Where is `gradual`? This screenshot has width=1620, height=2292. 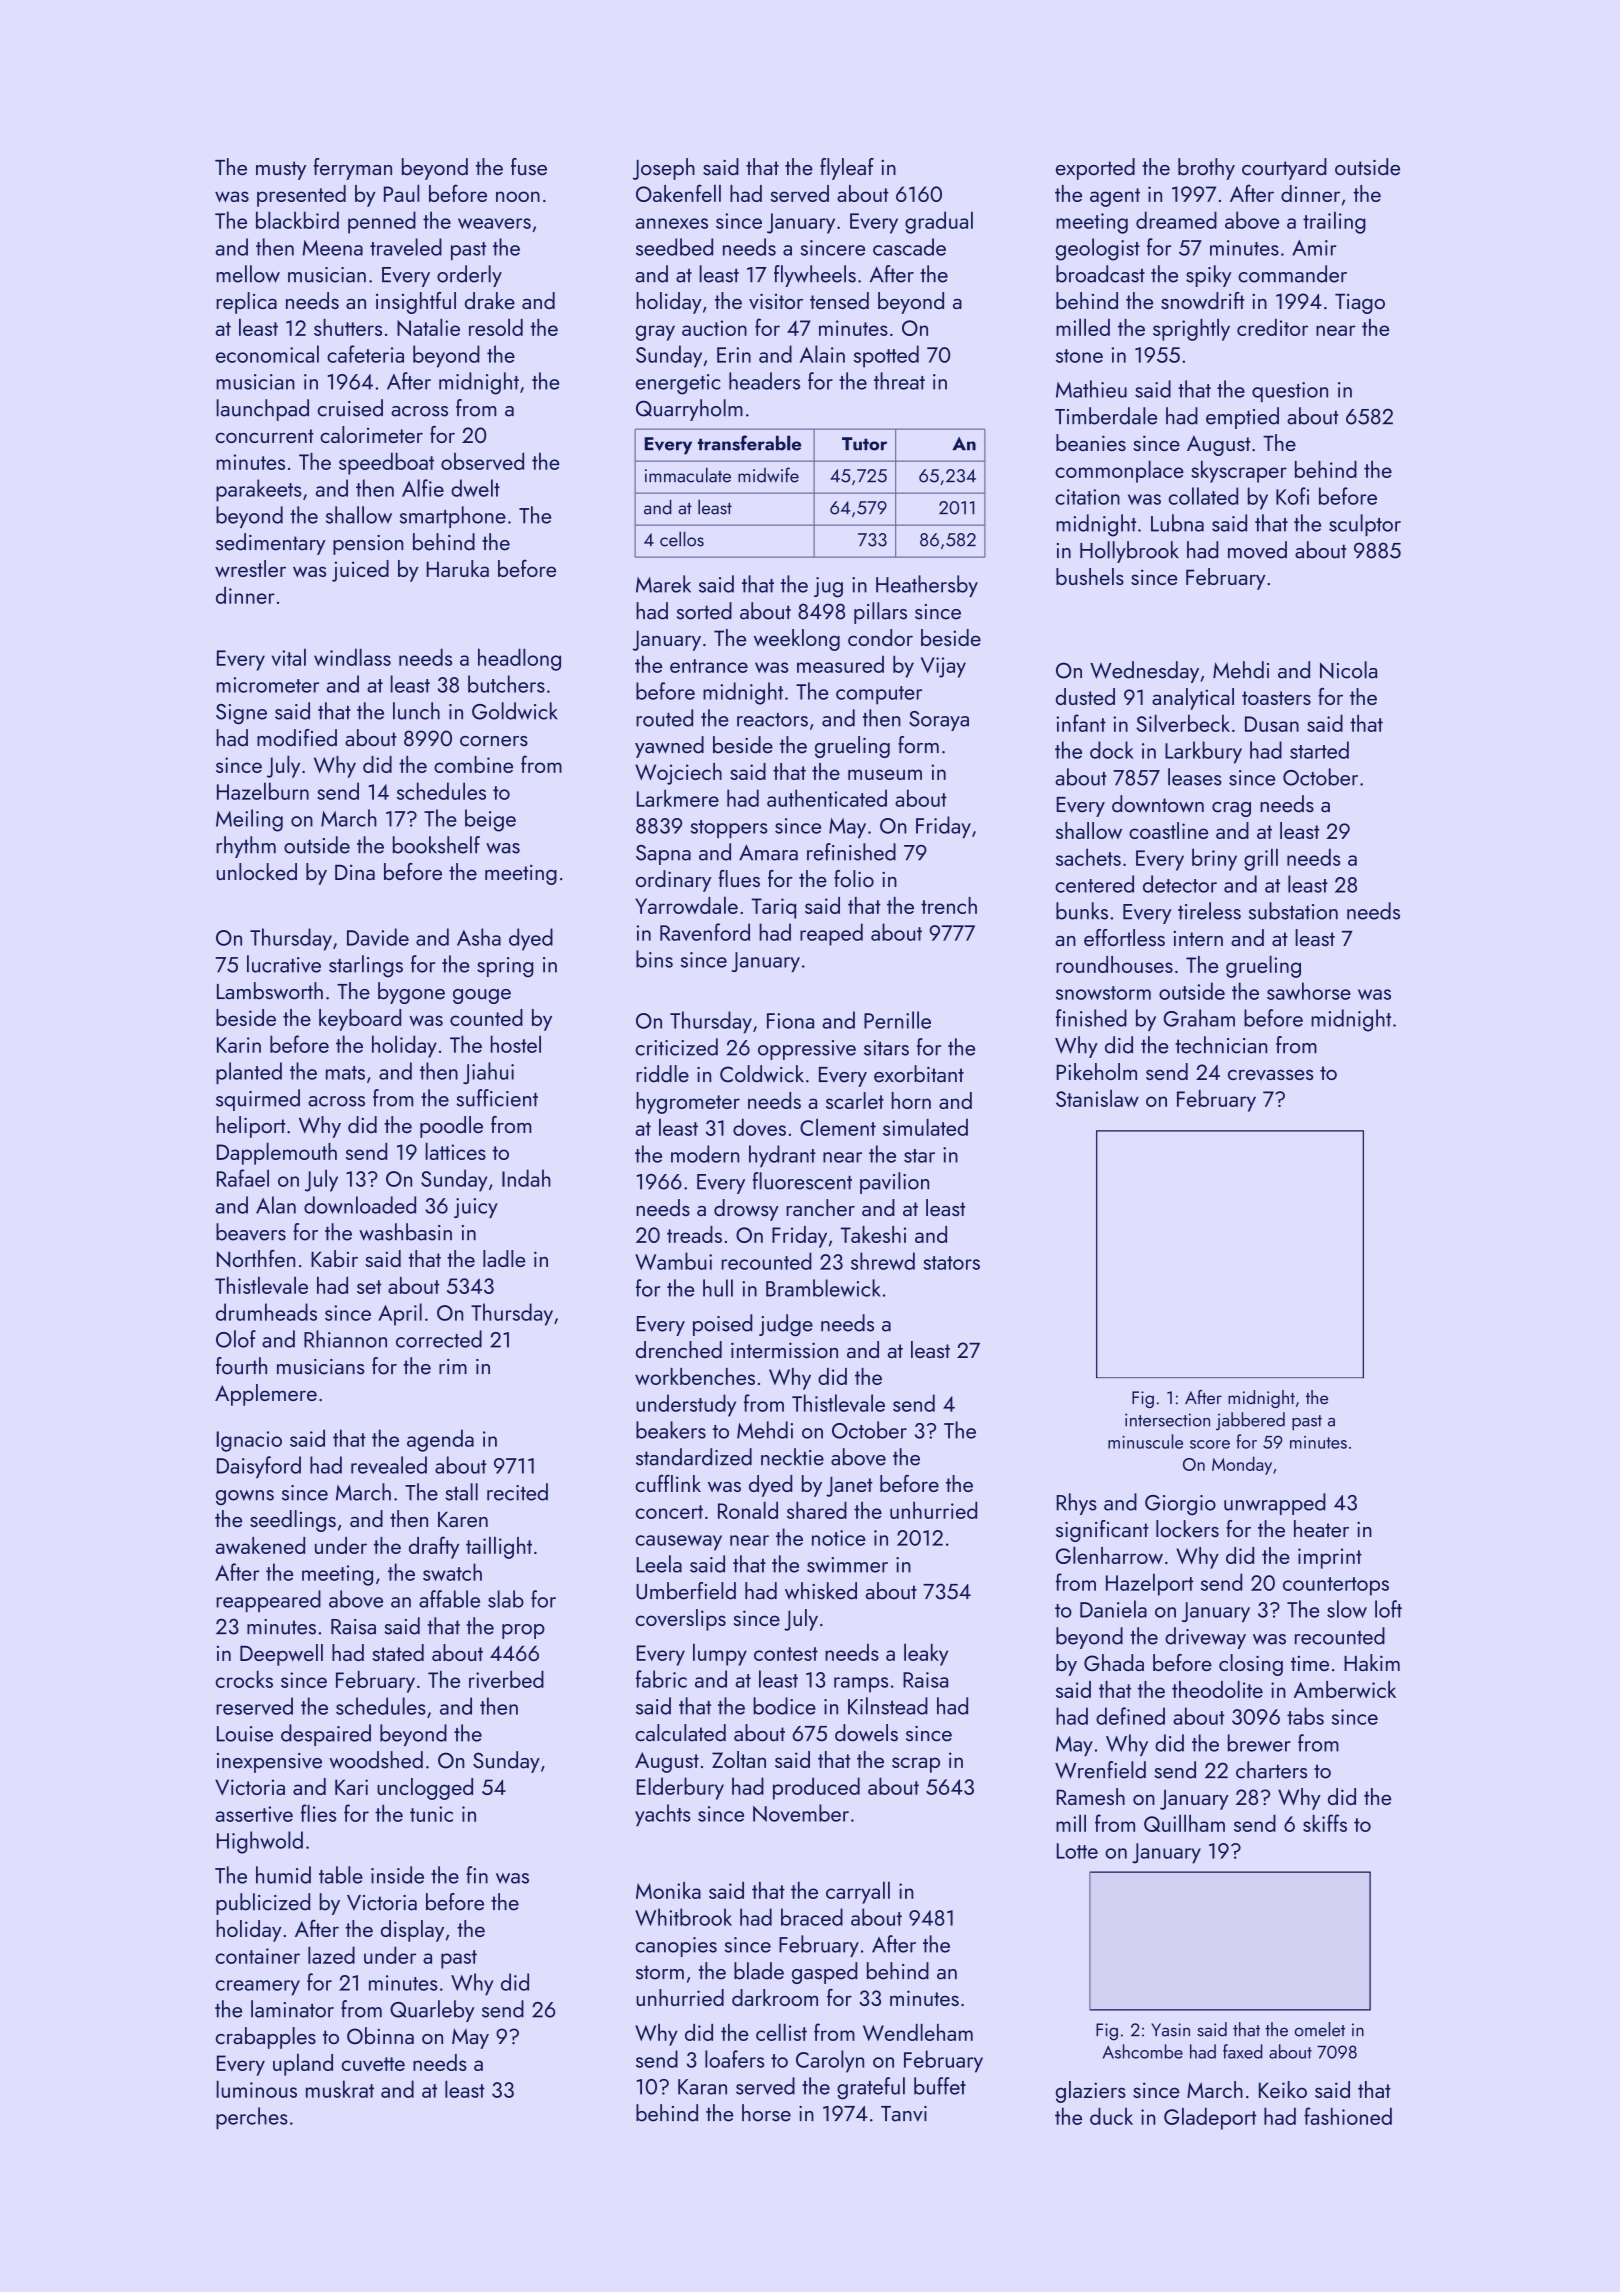 gradual is located at coordinates (939, 222).
